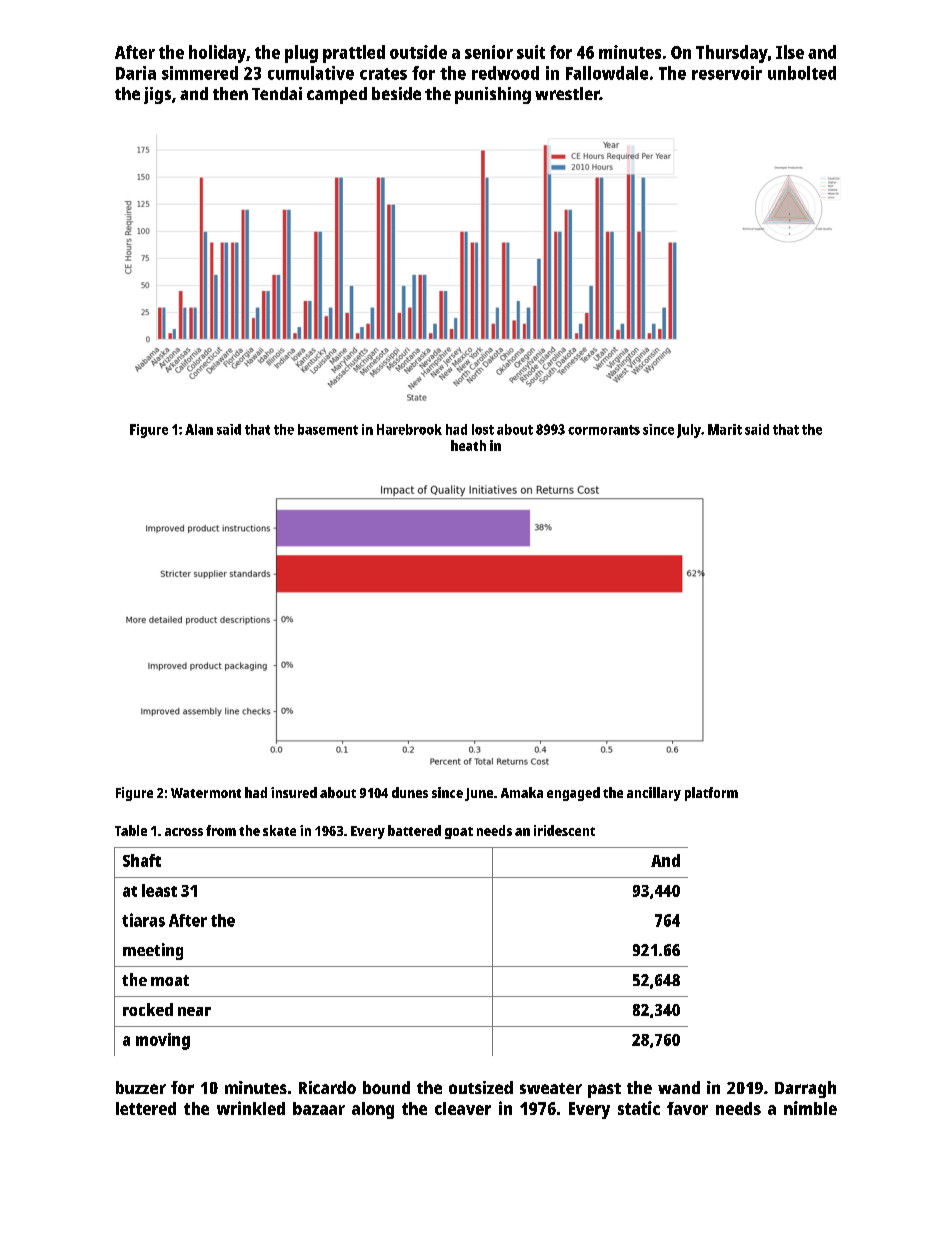 This screenshot has height=1233, width=952. Describe the element at coordinates (639, 1108) in the screenshot. I see `static` at that location.
